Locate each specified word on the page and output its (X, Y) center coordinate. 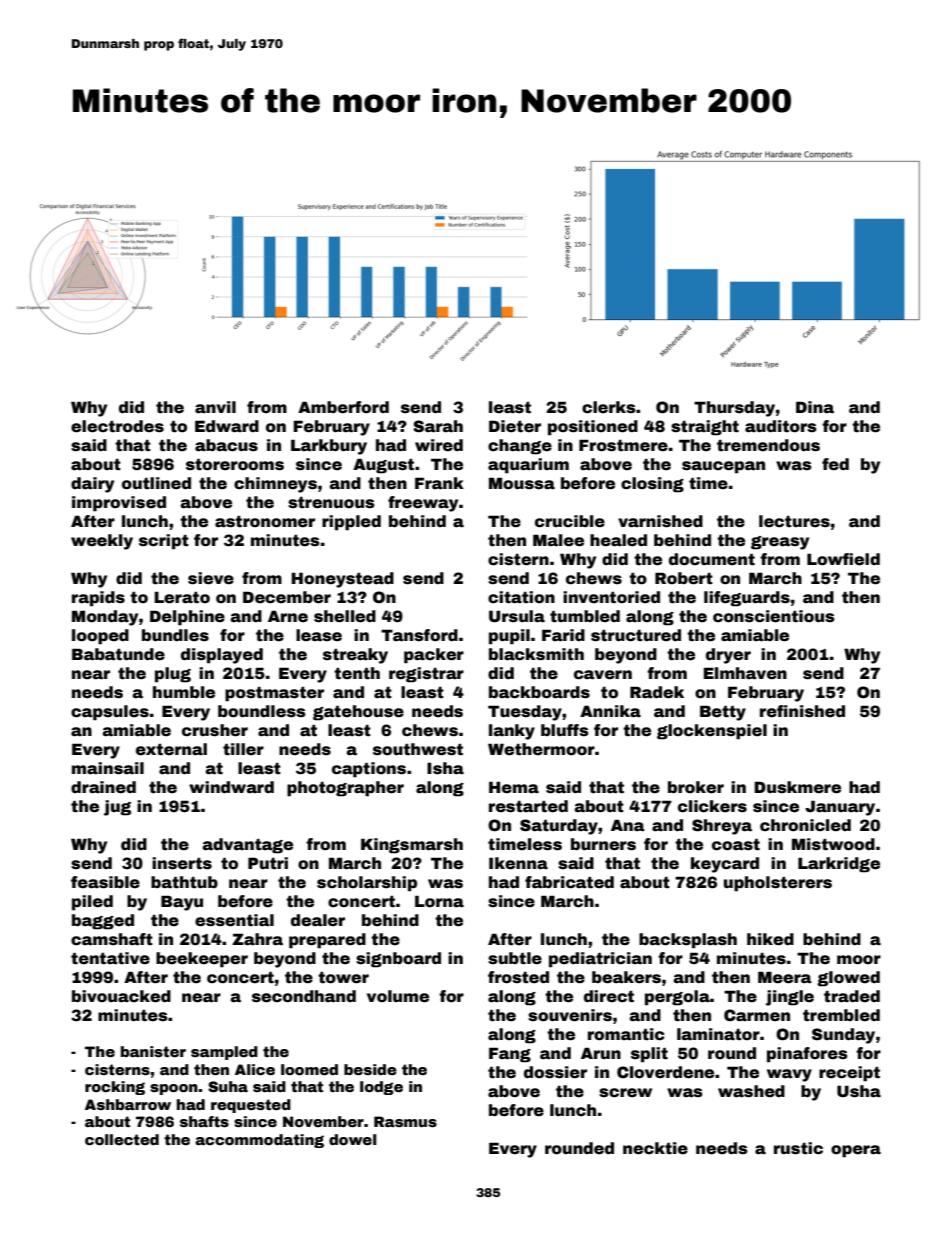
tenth (357, 673)
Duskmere (797, 787)
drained (103, 787)
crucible (570, 521)
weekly (102, 542)
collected (122, 1139)
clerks (609, 407)
